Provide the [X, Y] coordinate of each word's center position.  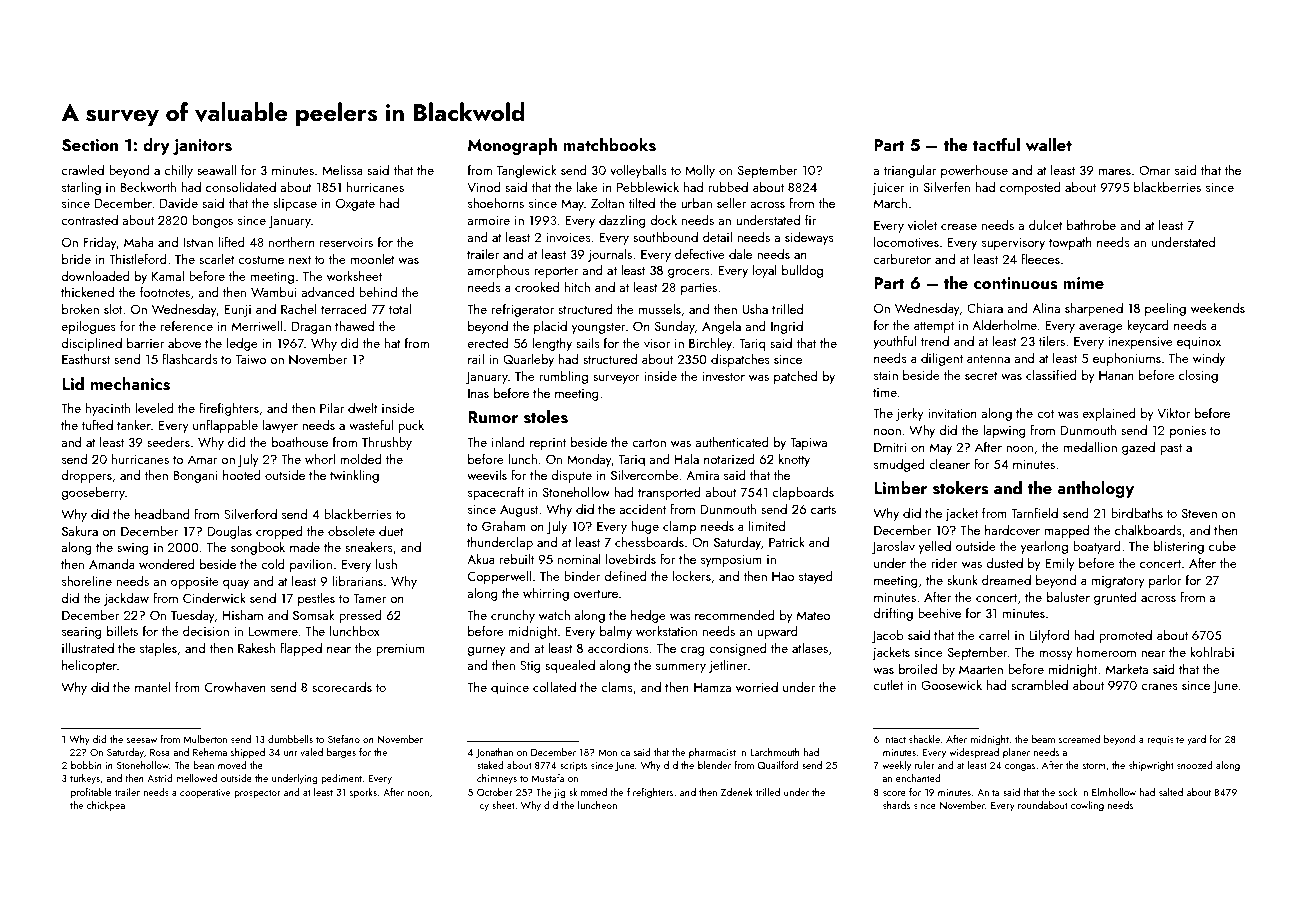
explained [1109, 414]
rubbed [728, 187]
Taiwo [251, 359]
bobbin [86, 765]
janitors [202, 147]
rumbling [563, 377]
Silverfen [946, 186]
